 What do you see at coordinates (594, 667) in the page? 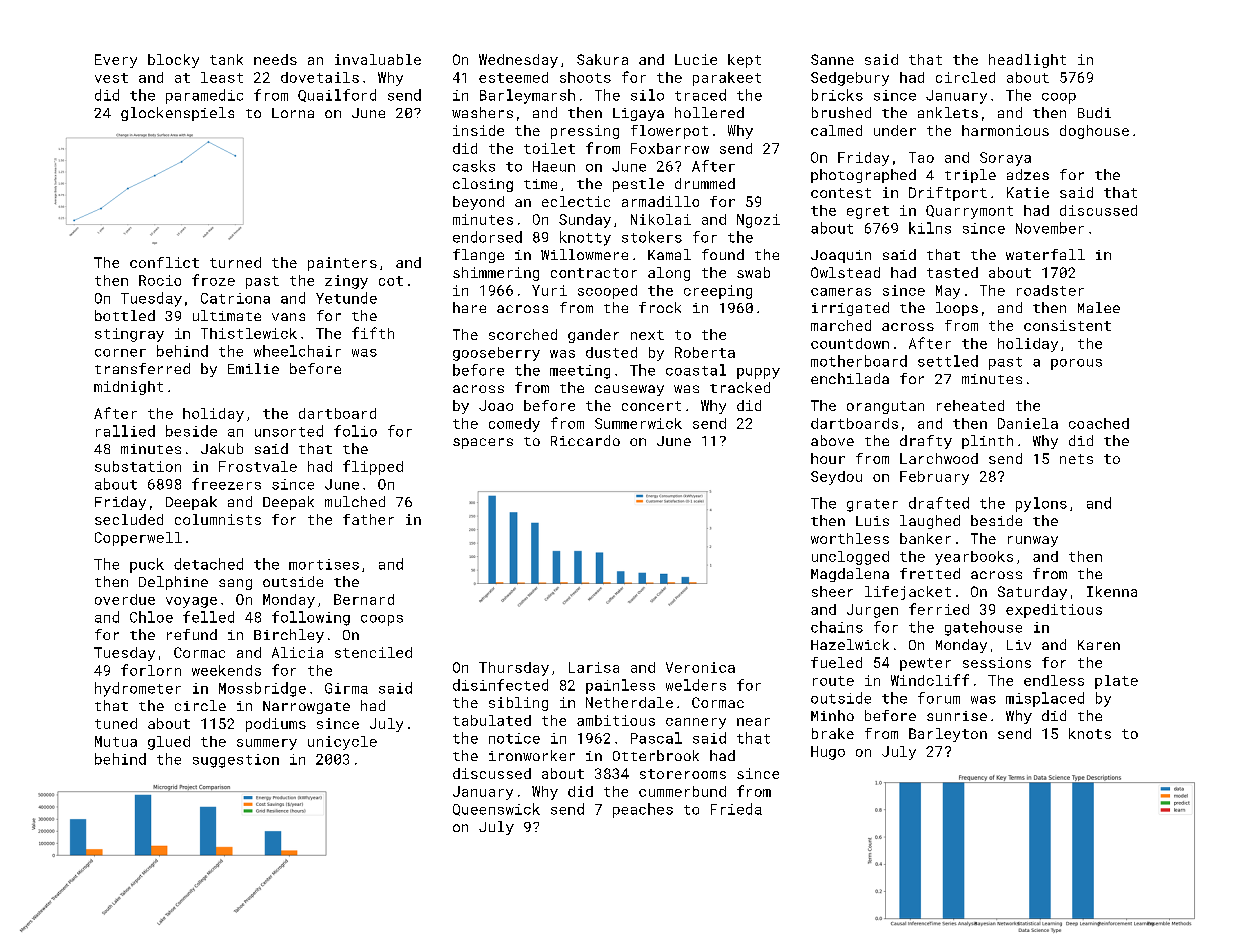
I see `Larisa` at bounding box center [594, 667].
